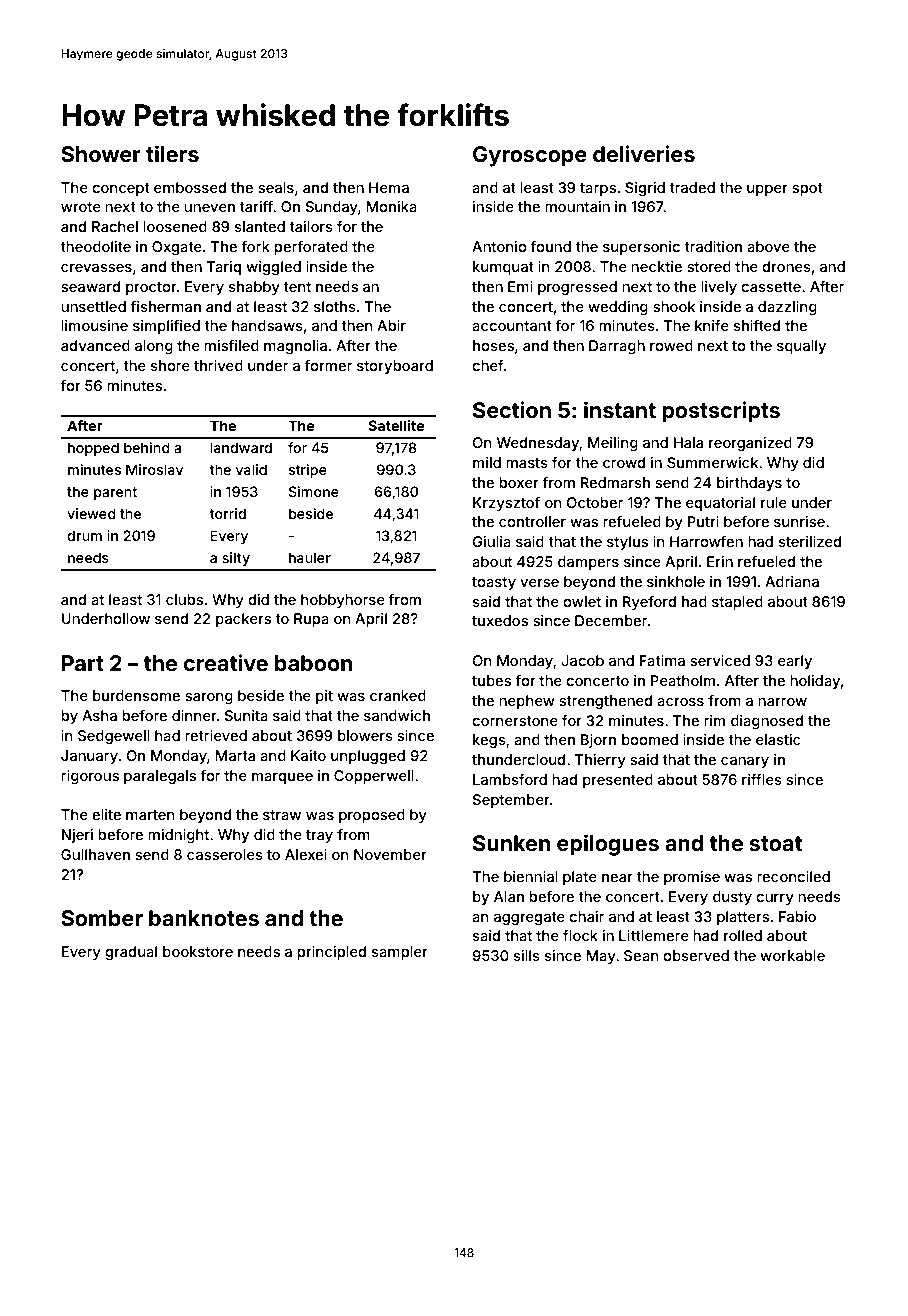 Image resolution: width=908 pixels, height=1316 pixels. I want to click on parent, so click(115, 493).
